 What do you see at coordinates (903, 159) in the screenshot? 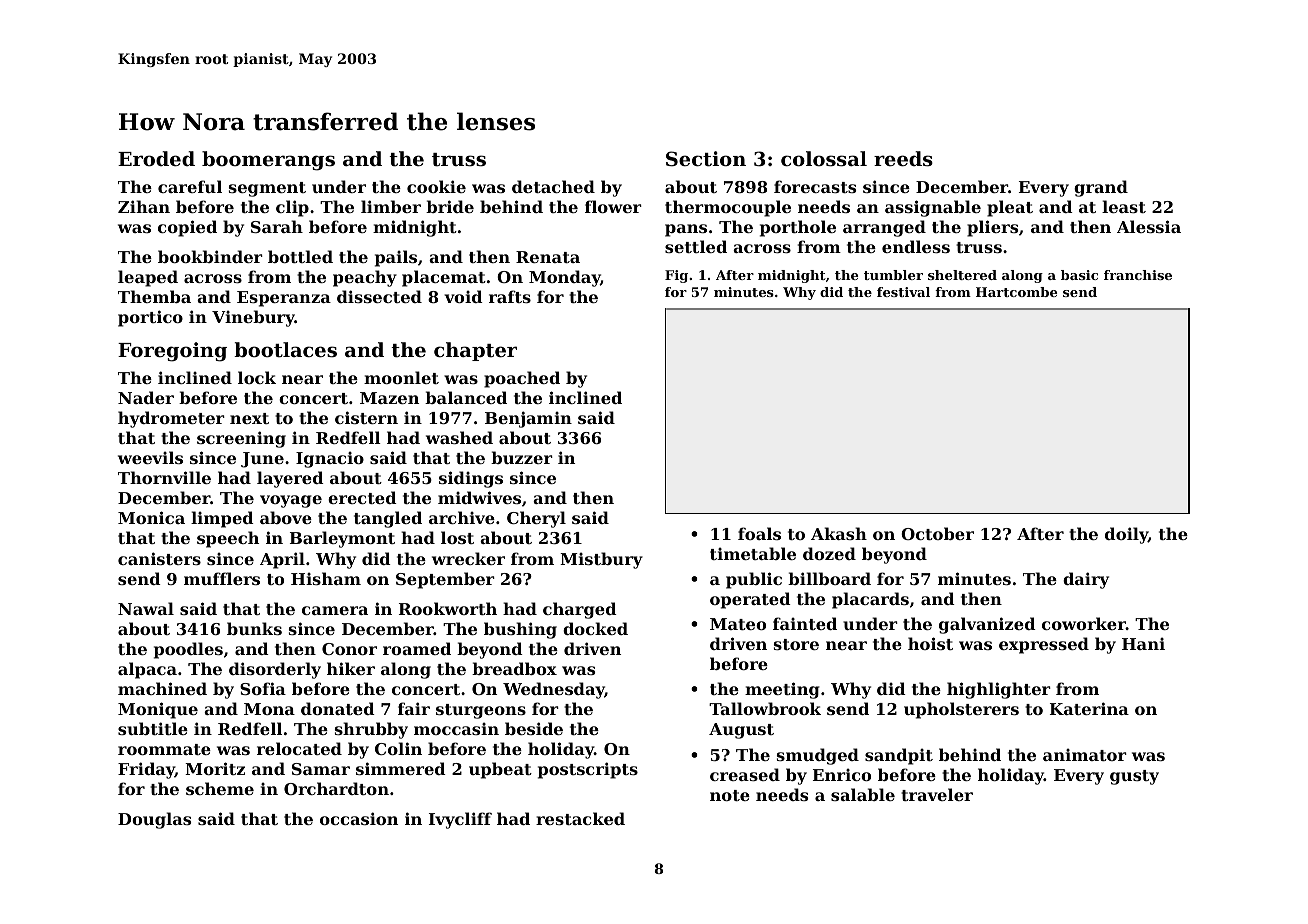
I see `reeds` at bounding box center [903, 159].
